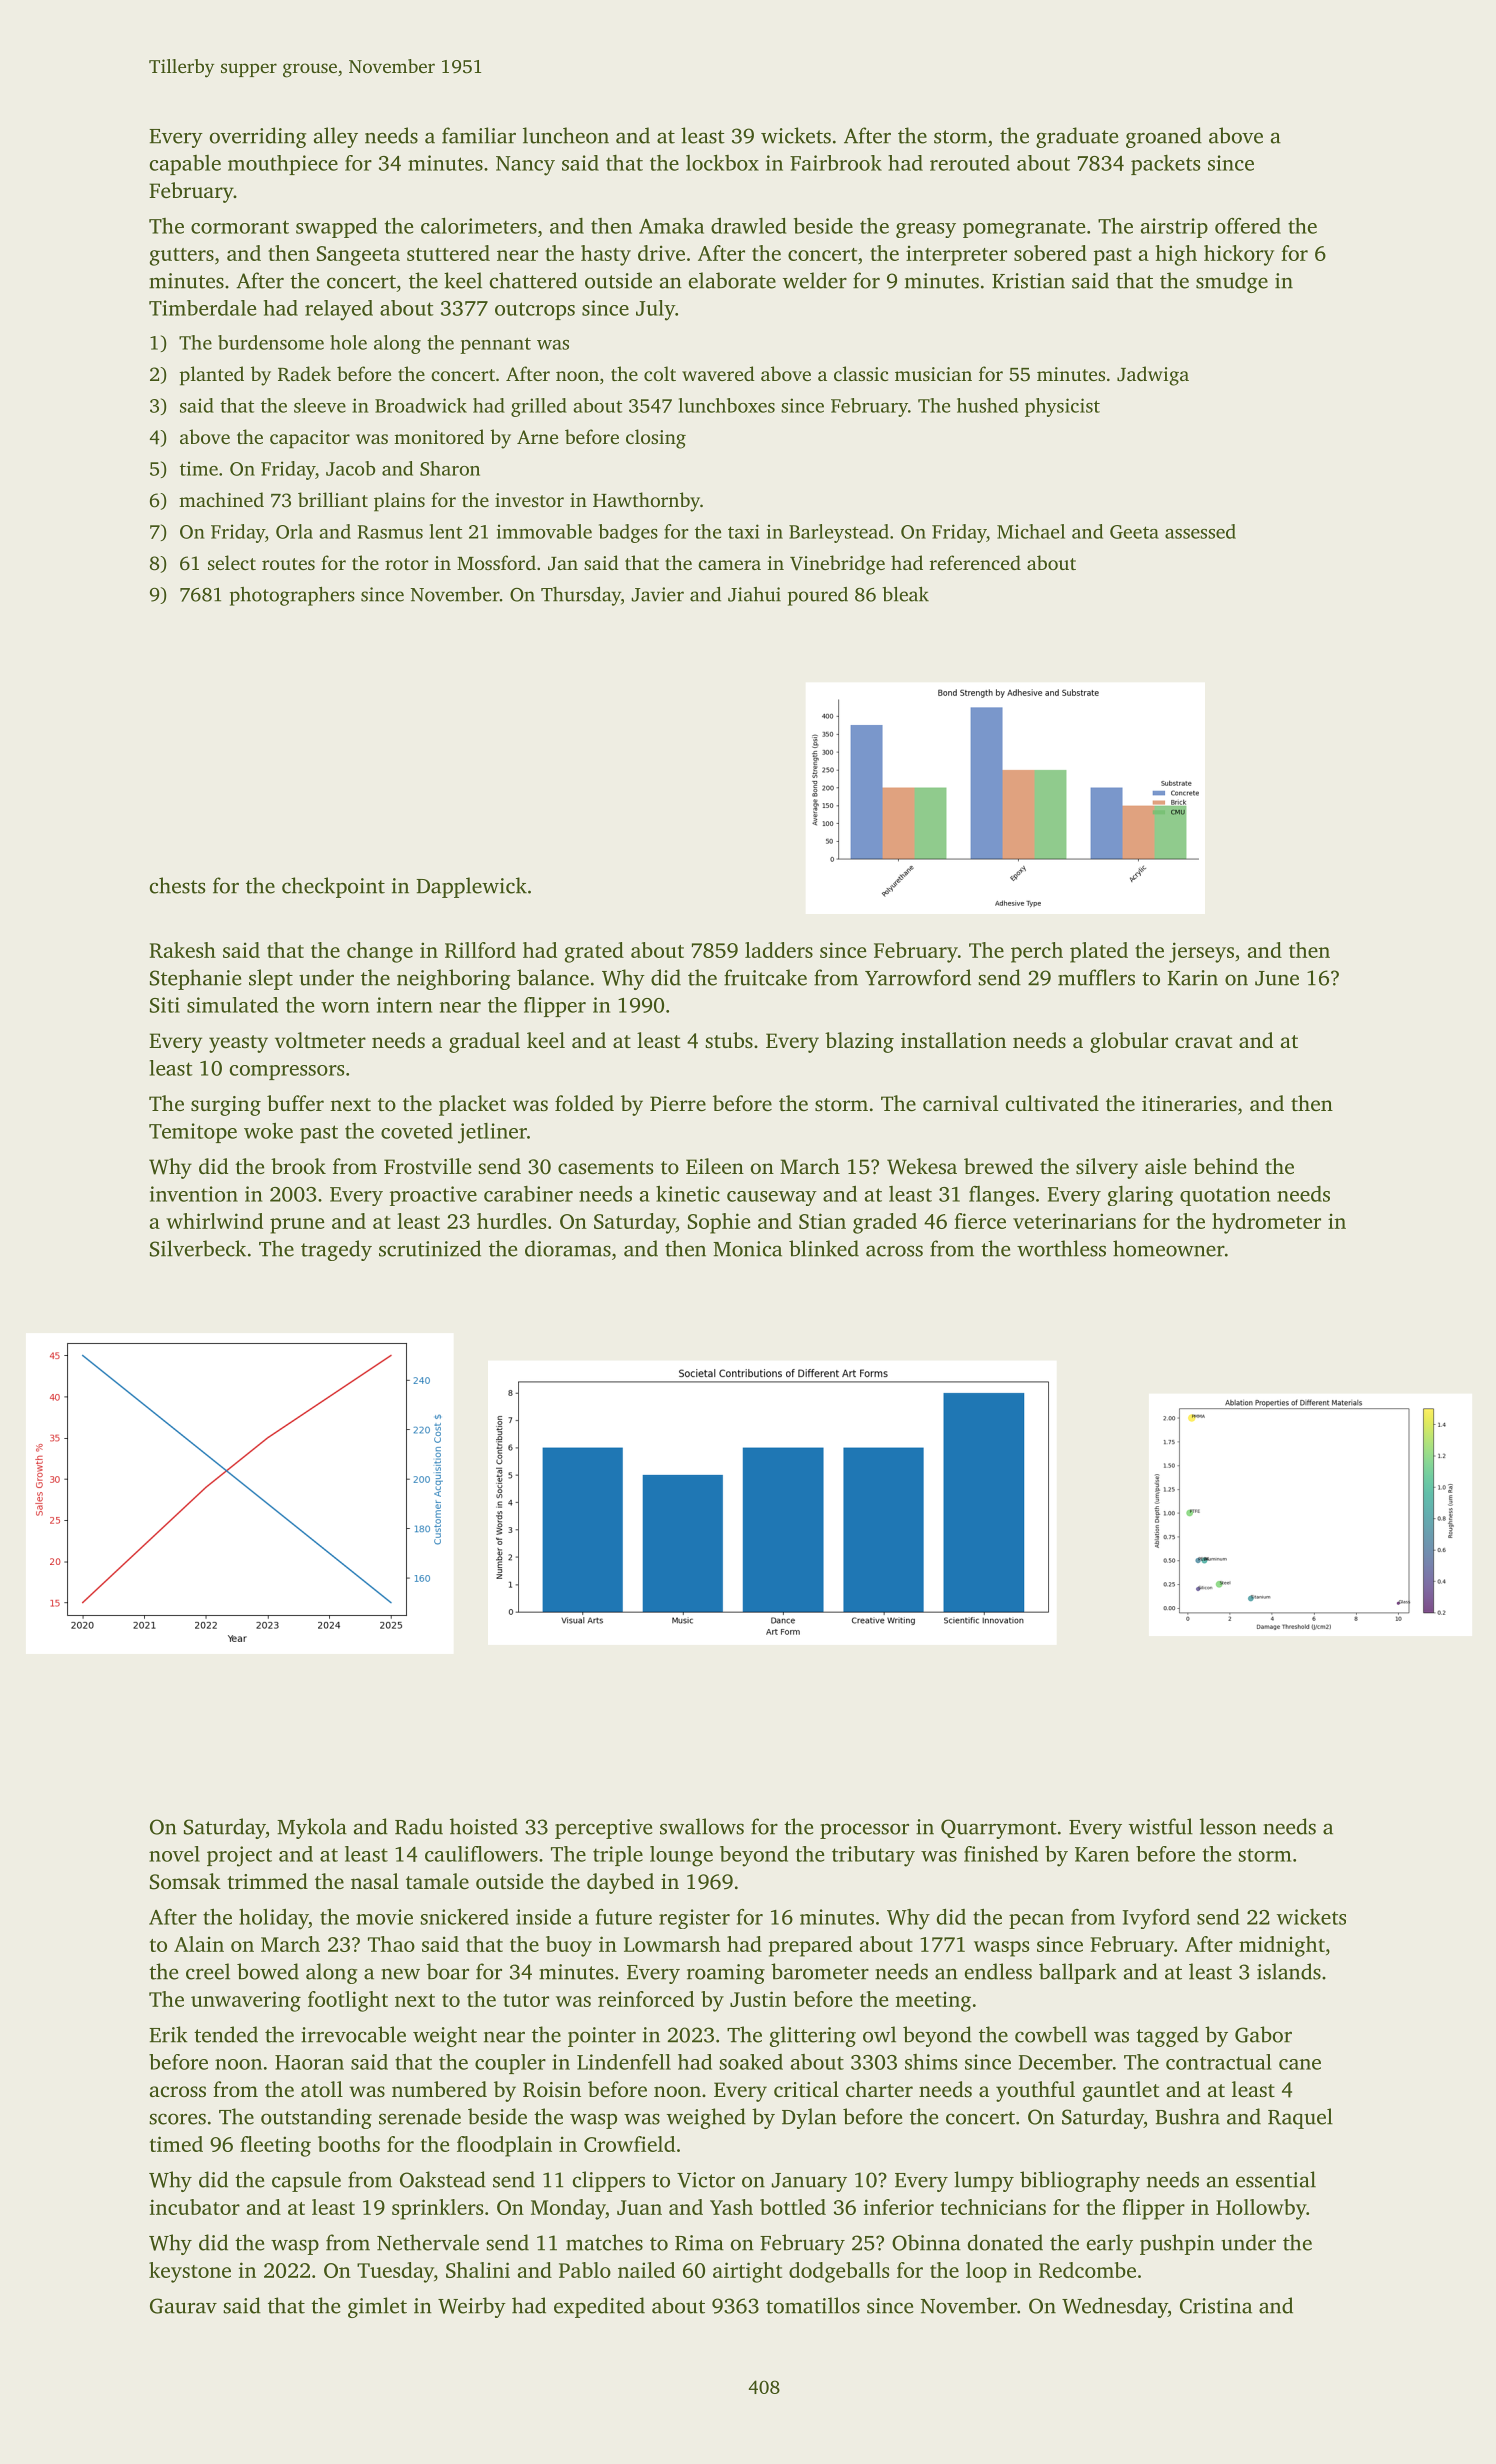 The height and width of the screenshot is (2464, 1496). I want to click on Gaurav, so click(183, 2306).
